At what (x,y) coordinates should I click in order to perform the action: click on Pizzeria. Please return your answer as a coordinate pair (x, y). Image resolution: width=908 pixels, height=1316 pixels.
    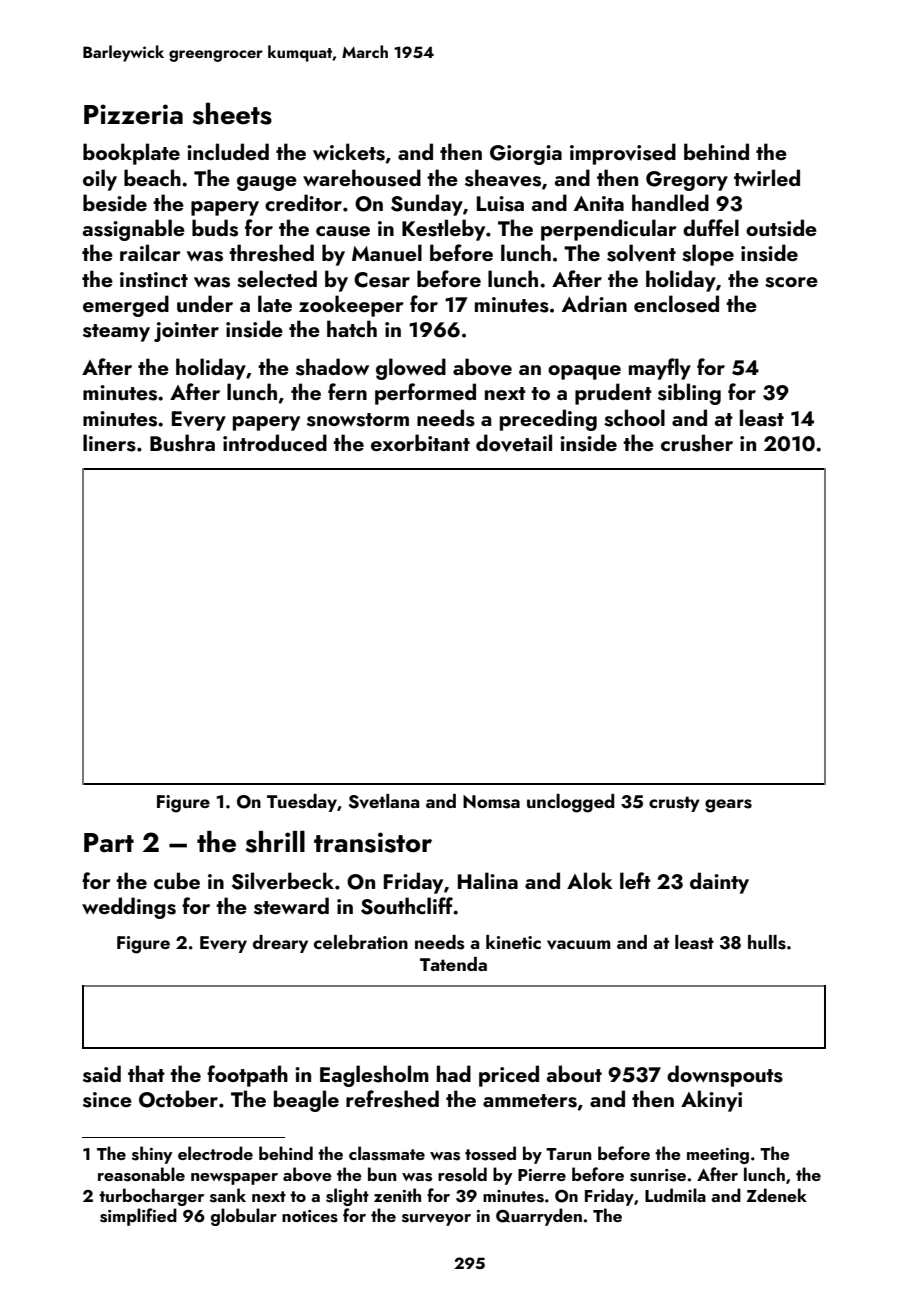
    Looking at the image, I should click on (133, 114).
